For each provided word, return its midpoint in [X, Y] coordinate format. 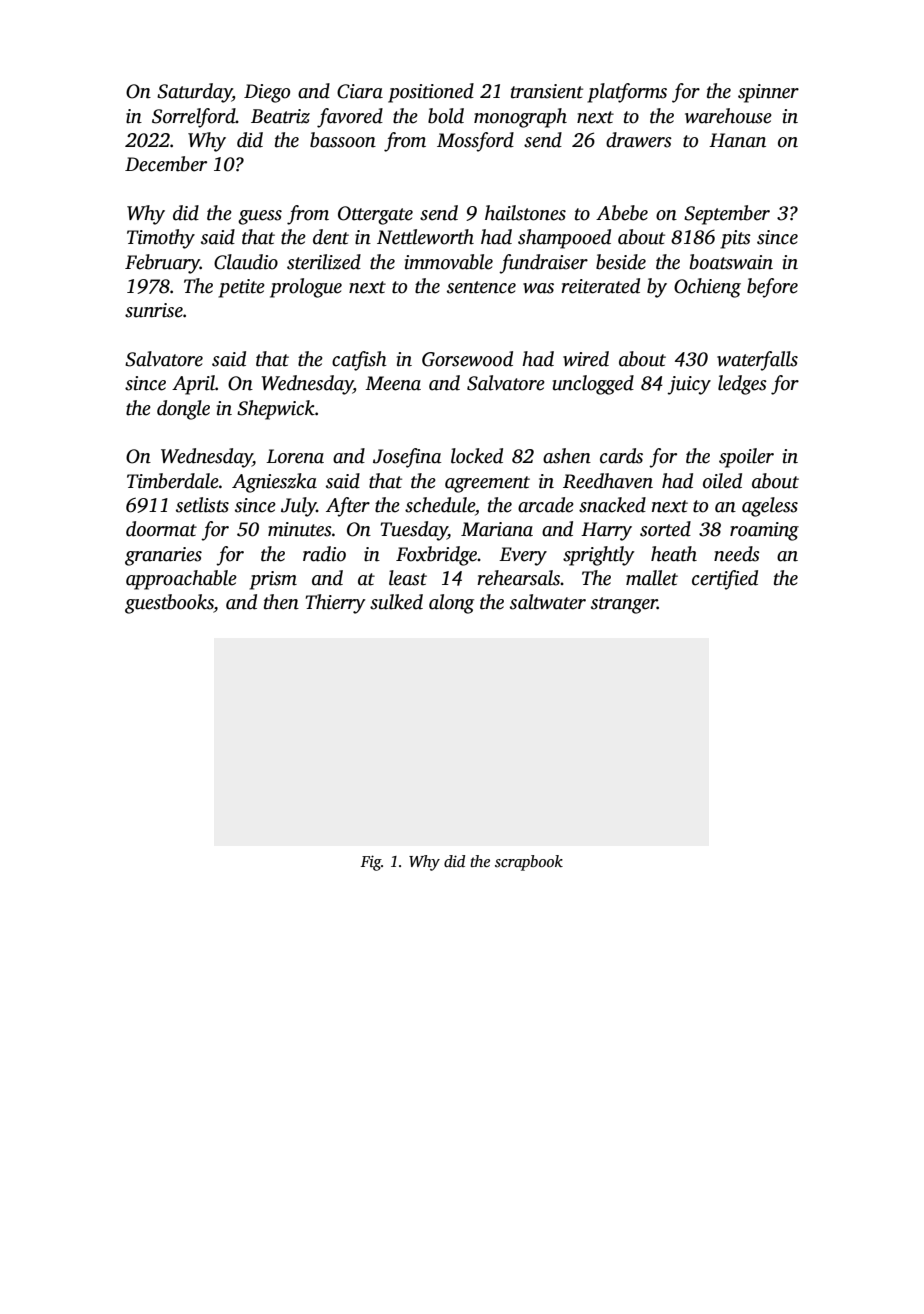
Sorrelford [194, 118]
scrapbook [529, 863]
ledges [742, 385]
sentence [481, 287]
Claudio [246, 262]
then [281, 602]
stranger [624, 605]
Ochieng [707, 288]
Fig [371, 863]
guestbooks [169, 604]
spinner [768, 93]
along [451, 604]
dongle [183, 410]
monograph [520, 118]
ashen [567, 456]
